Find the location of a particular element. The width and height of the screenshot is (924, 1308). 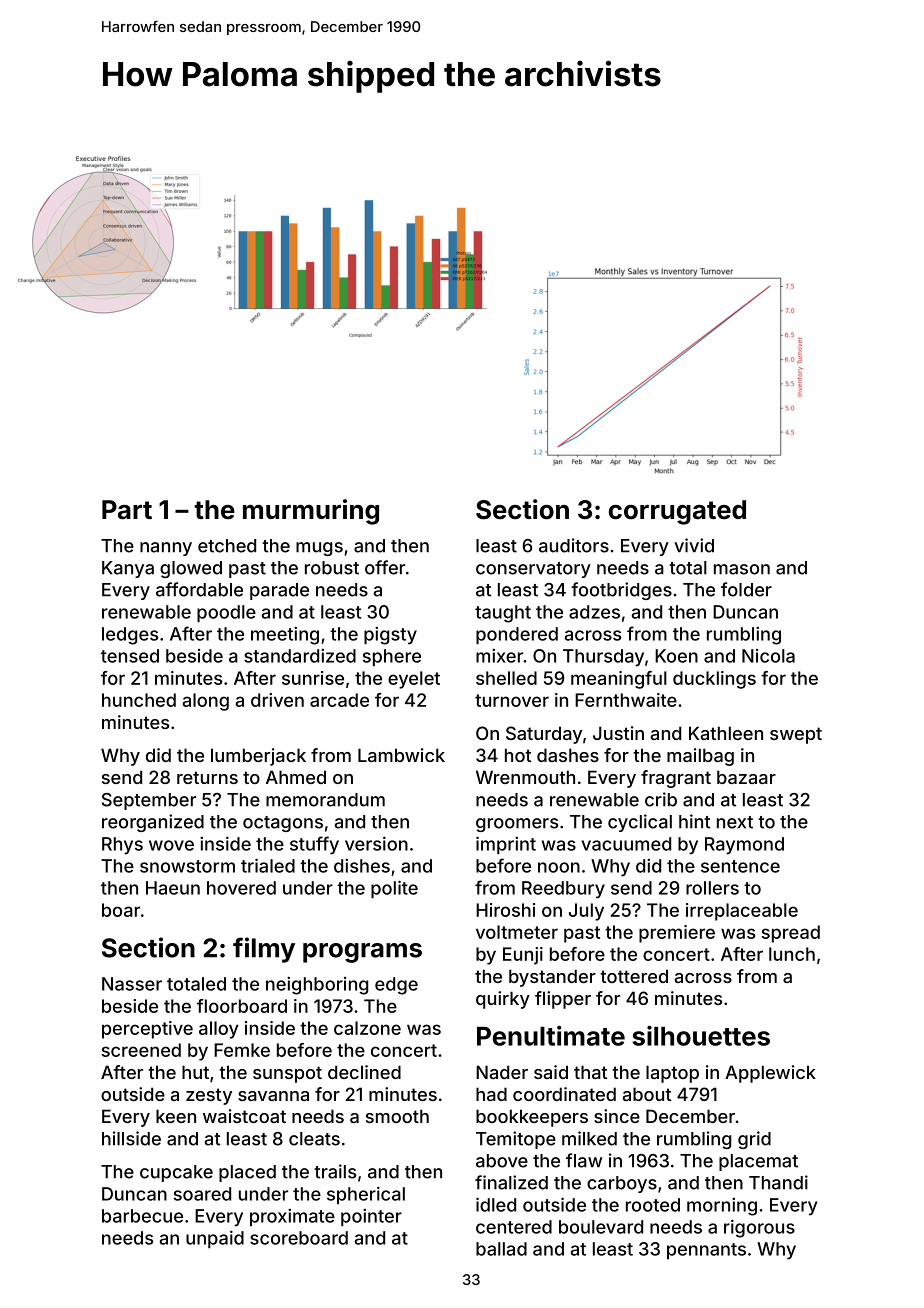

unpaid is located at coordinates (215, 1239).
